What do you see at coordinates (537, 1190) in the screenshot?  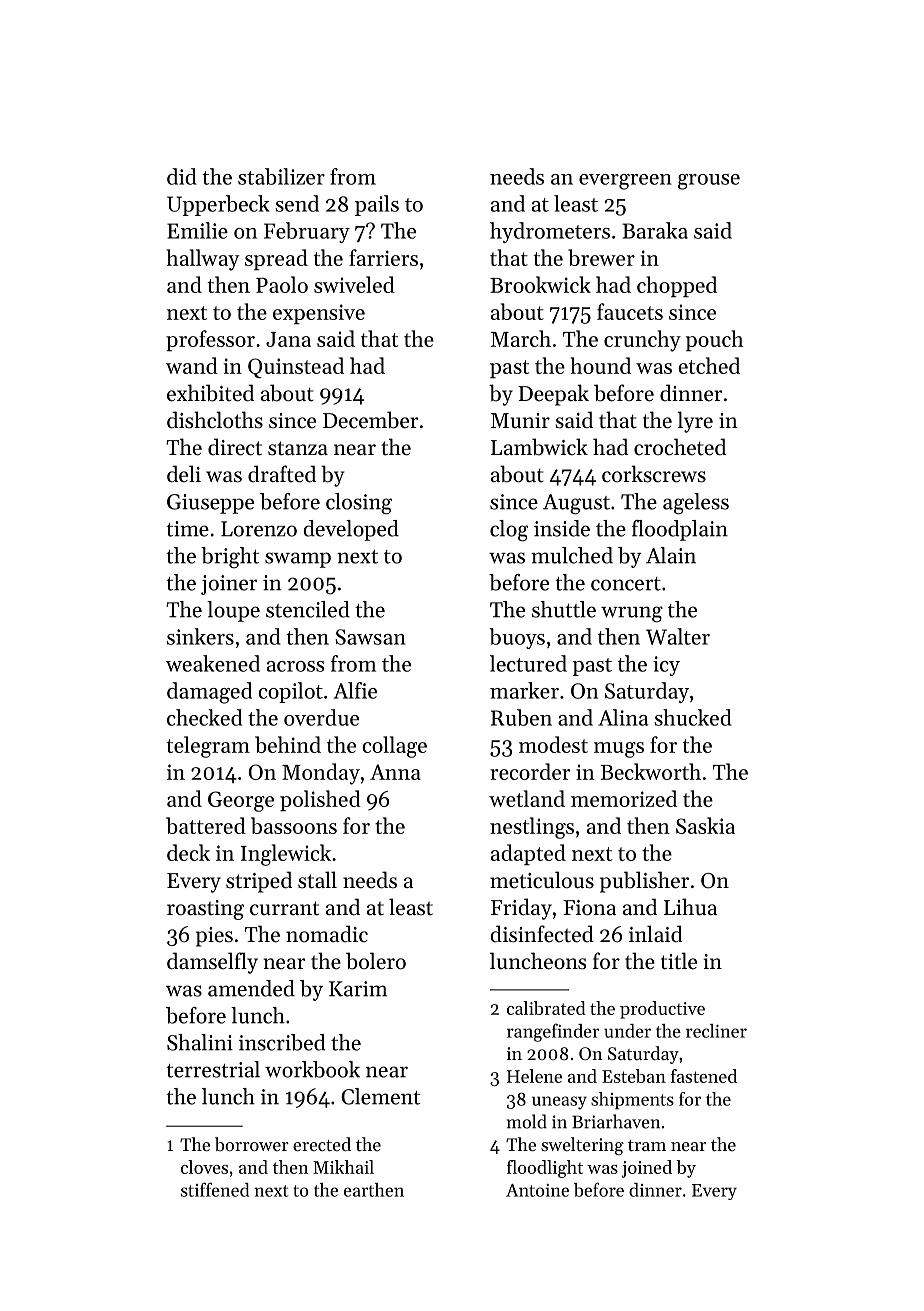 I see `Antoine` at bounding box center [537, 1190].
